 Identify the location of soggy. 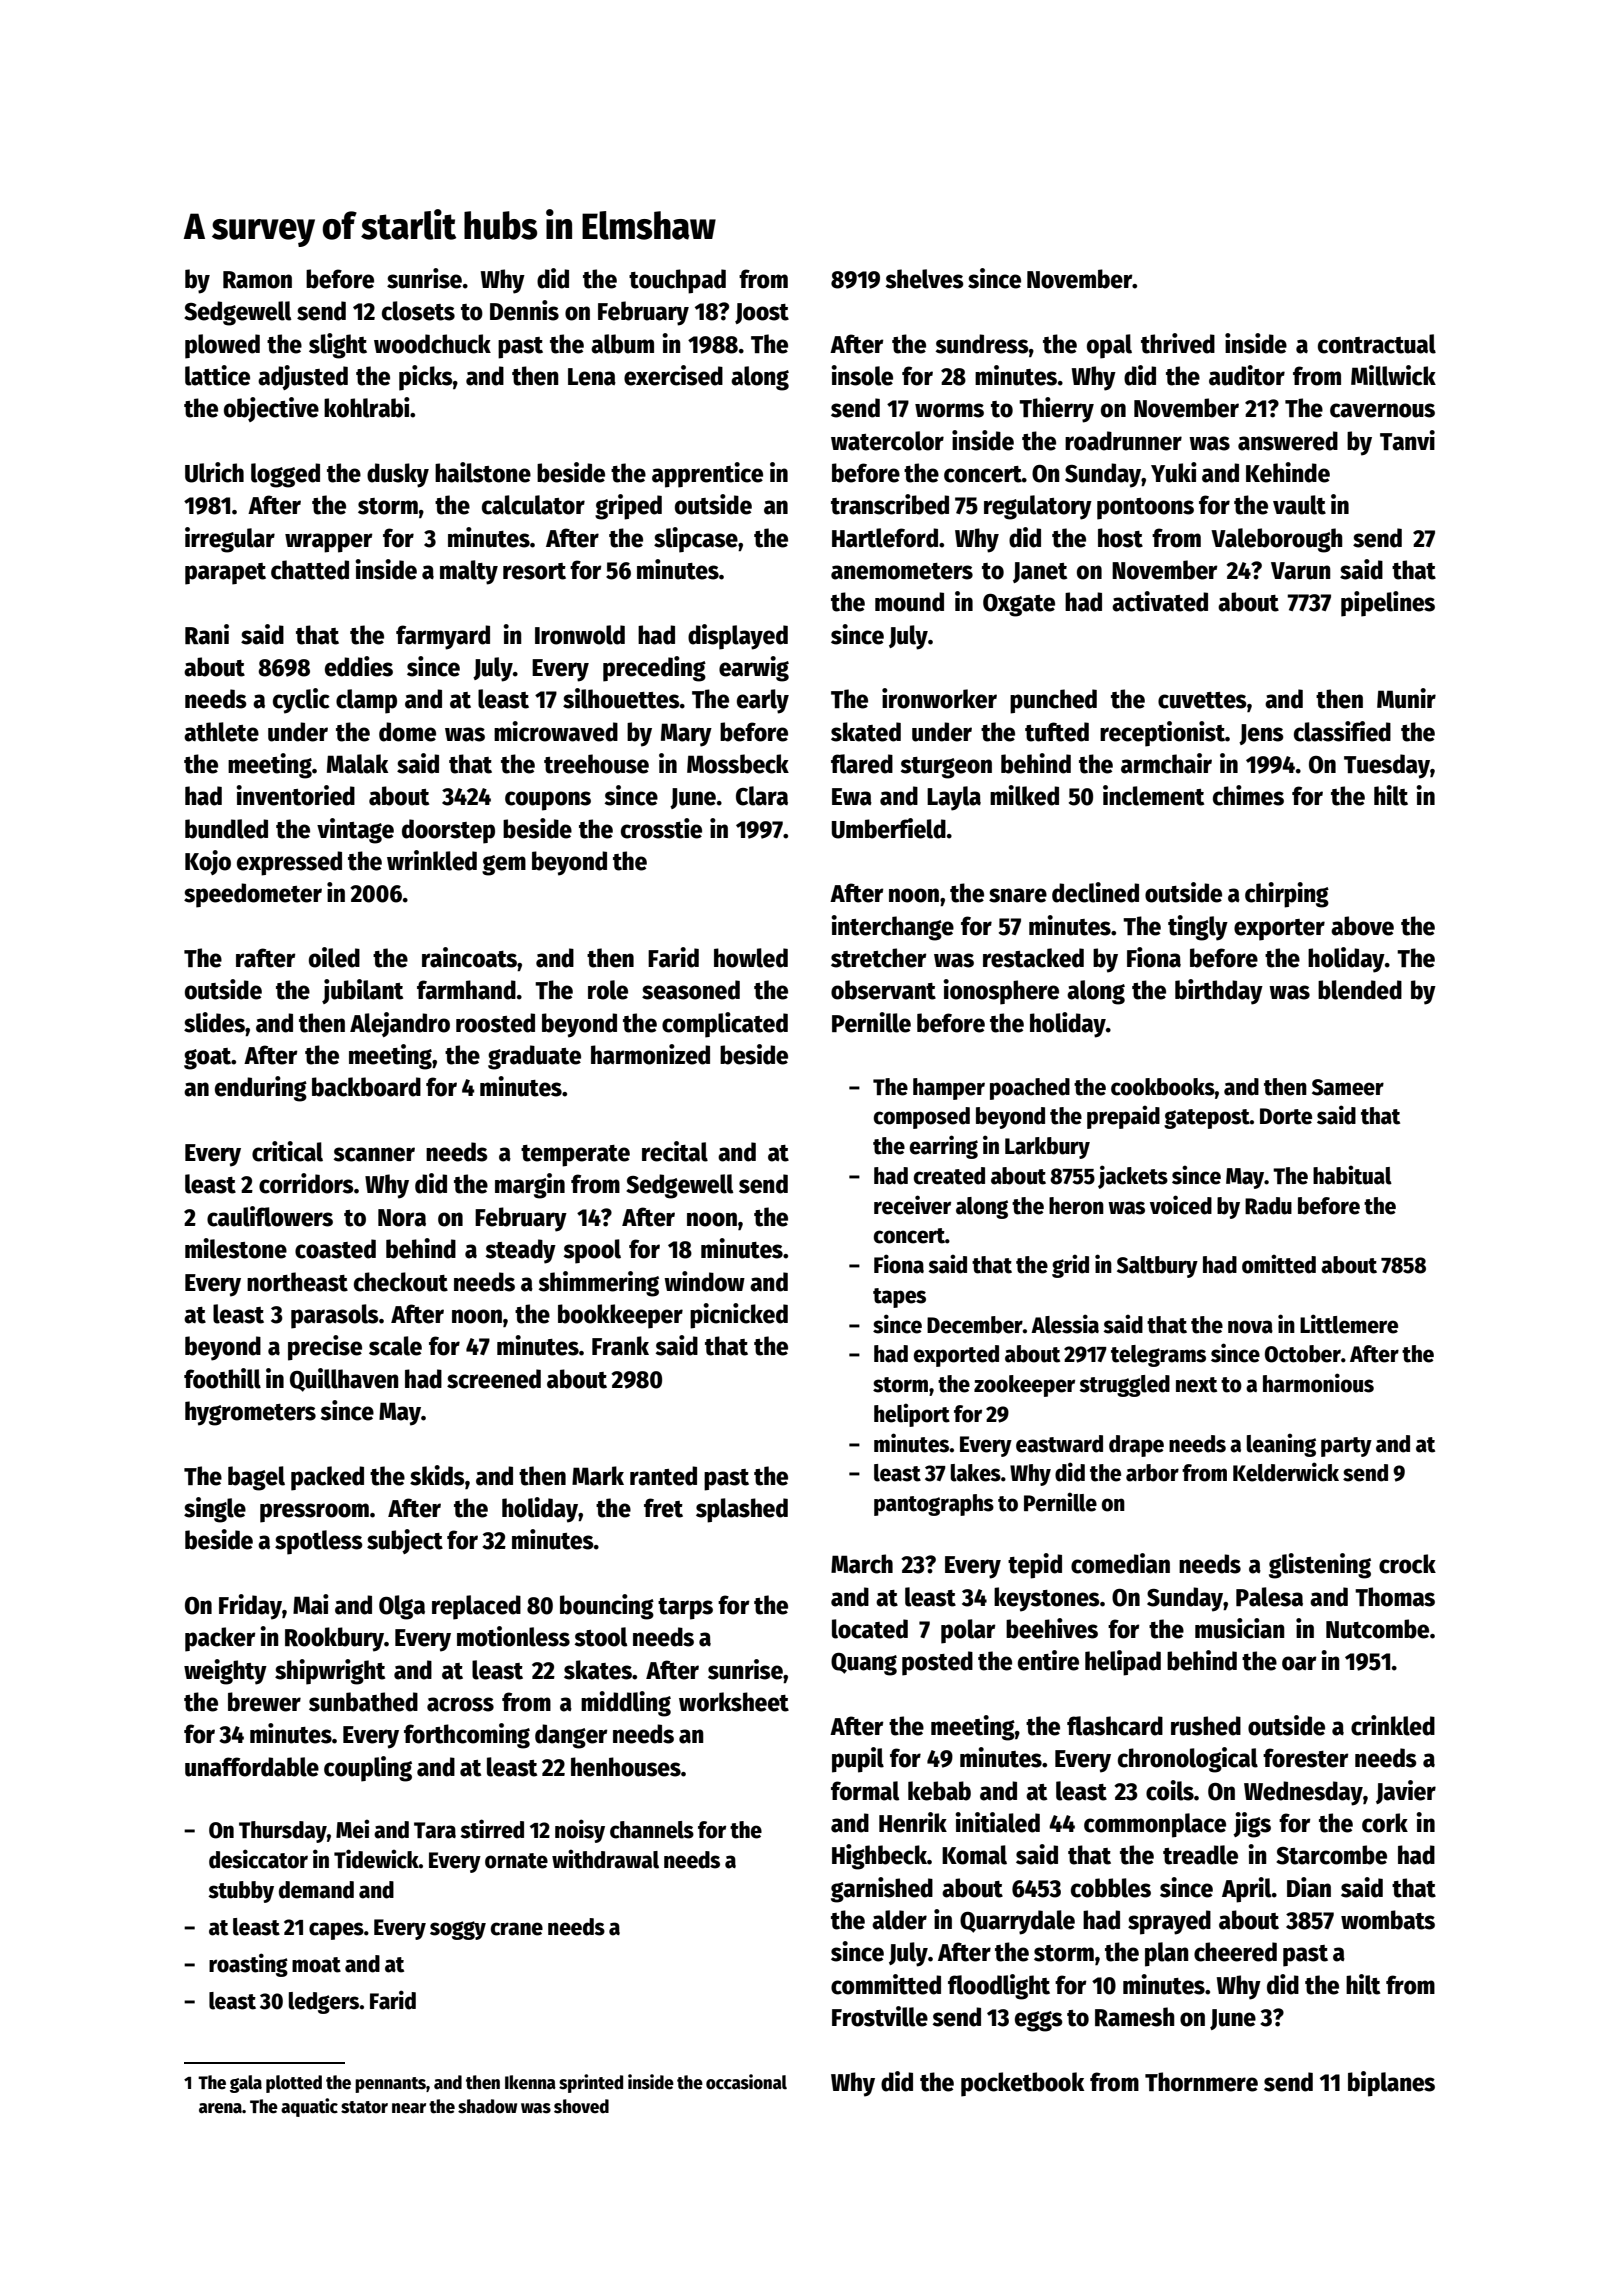
(458, 1930).
